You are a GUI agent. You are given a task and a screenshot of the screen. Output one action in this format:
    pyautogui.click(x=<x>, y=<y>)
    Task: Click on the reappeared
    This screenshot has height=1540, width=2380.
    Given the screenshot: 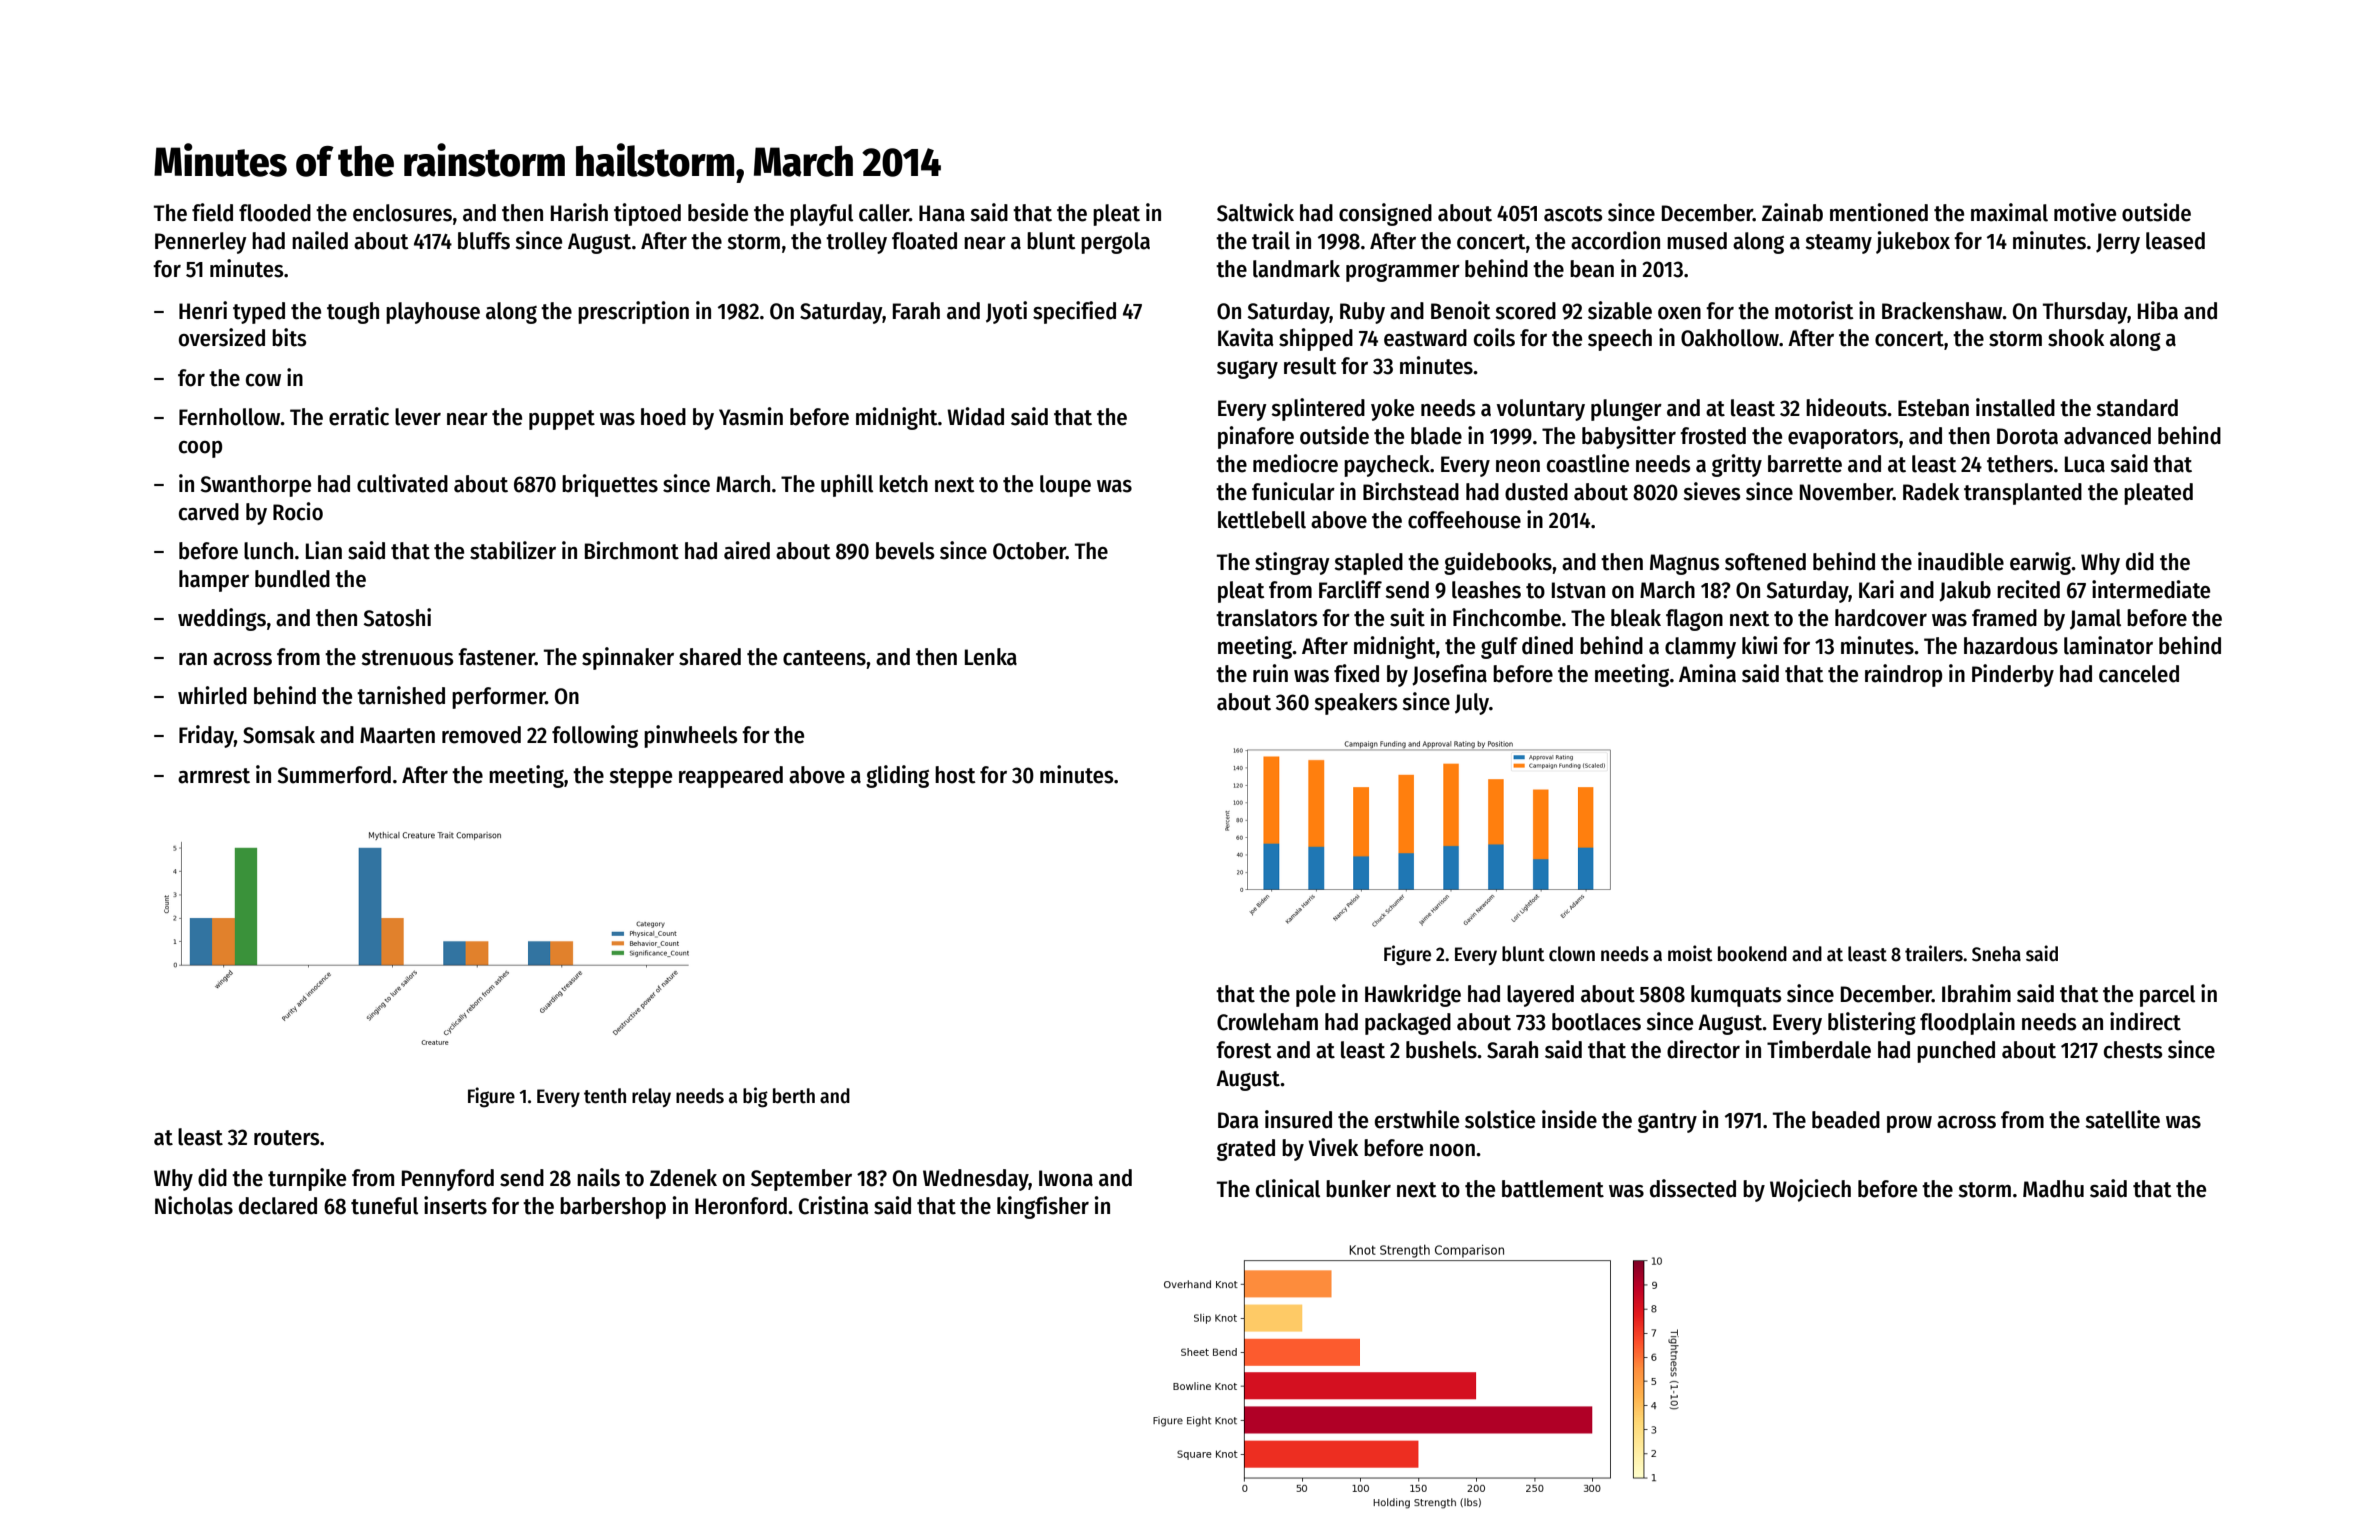 What is the action you would take?
    pyautogui.click(x=731, y=777)
